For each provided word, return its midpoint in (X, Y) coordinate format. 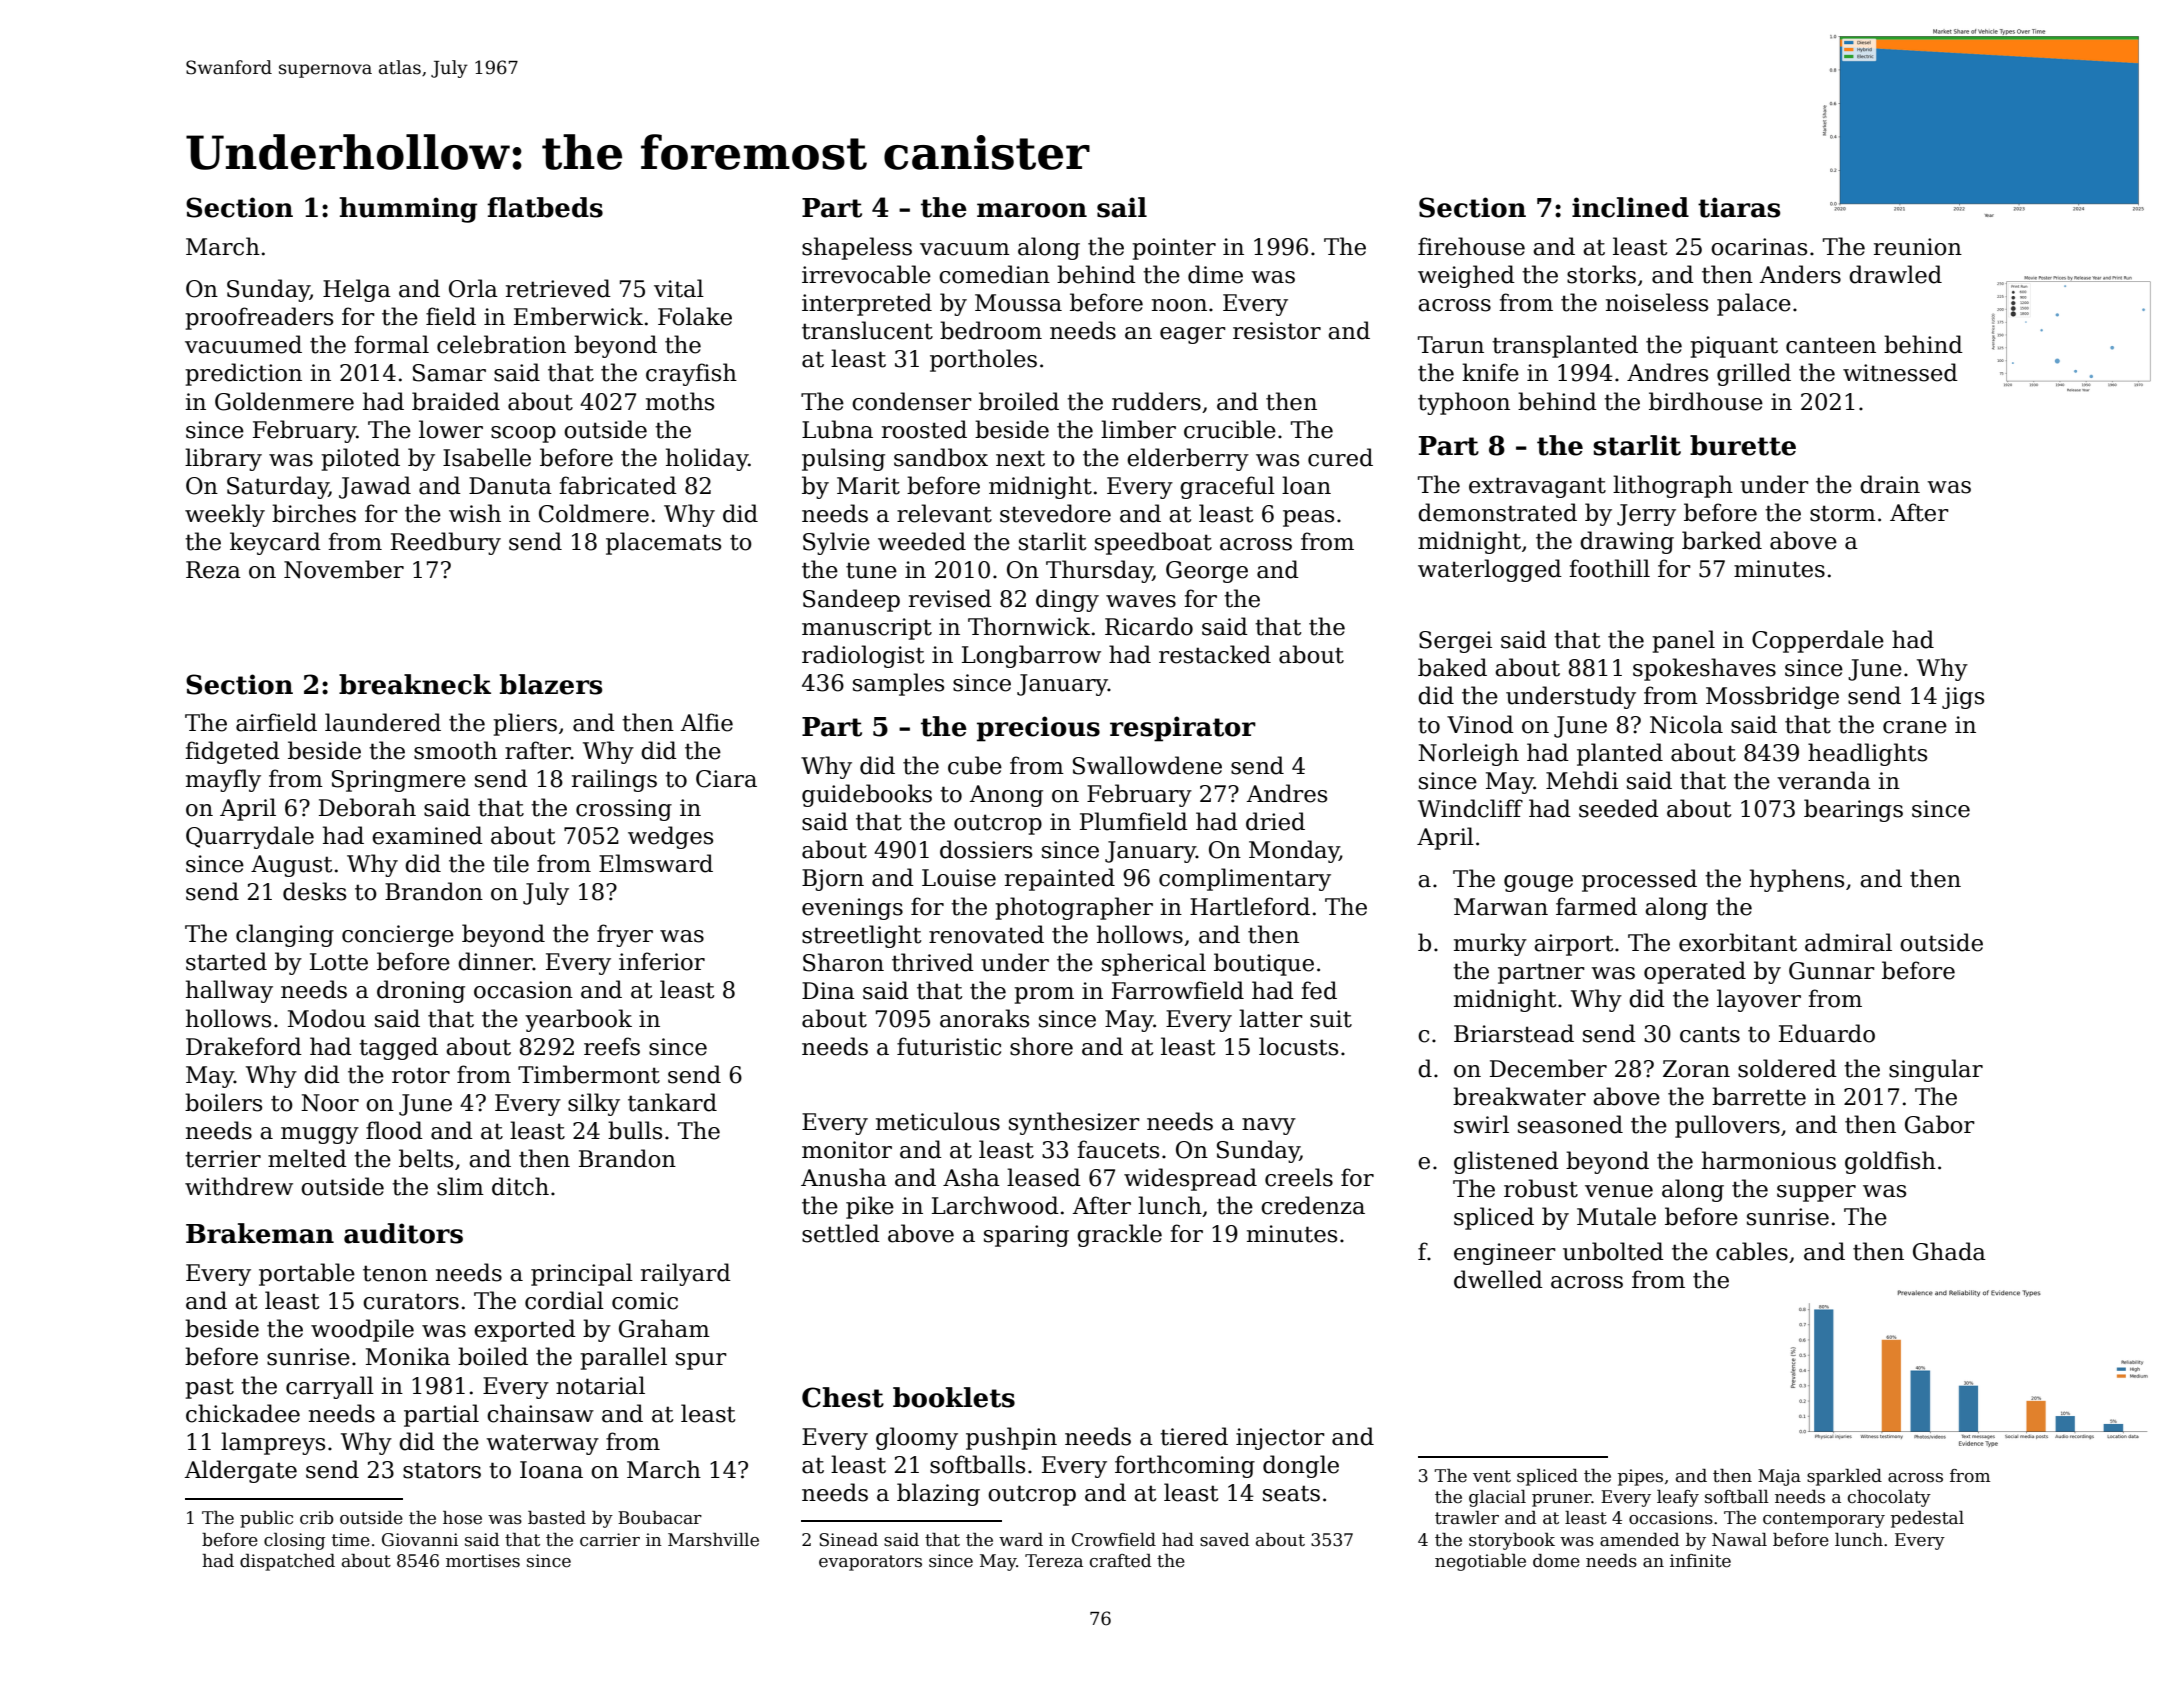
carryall (330, 1387)
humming (408, 210)
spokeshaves (1704, 669)
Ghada (1949, 1251)
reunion (1918, 247)
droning (421, 991)
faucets (1118, 1149)
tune (871, 570)
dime (1215, 274)
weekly (225, 515)
